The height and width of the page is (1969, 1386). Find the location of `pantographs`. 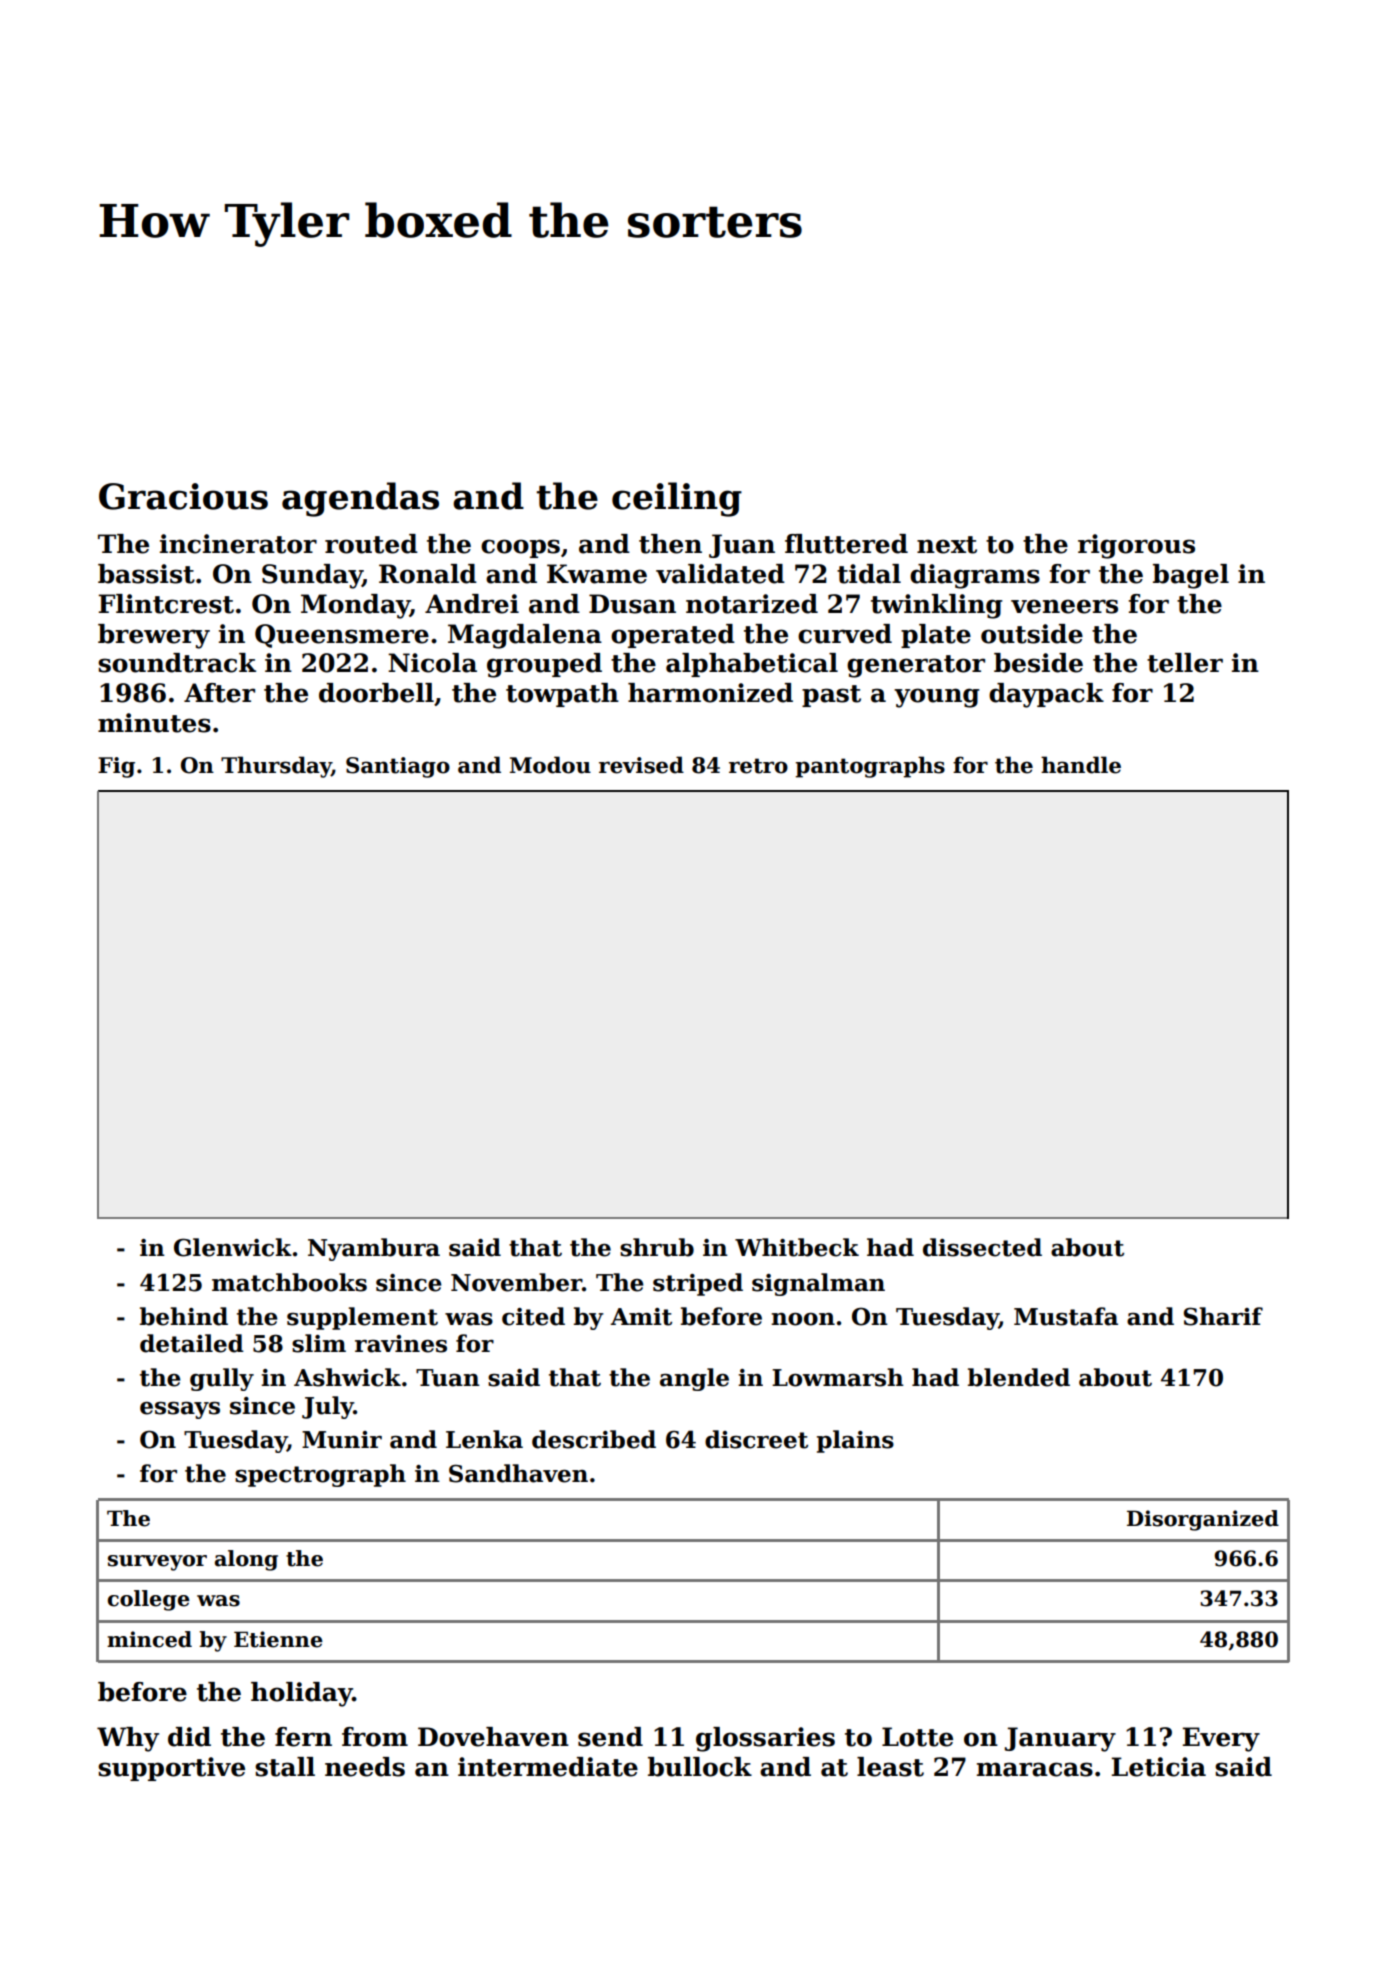

pantographs is located at coordinates (870, 767).
